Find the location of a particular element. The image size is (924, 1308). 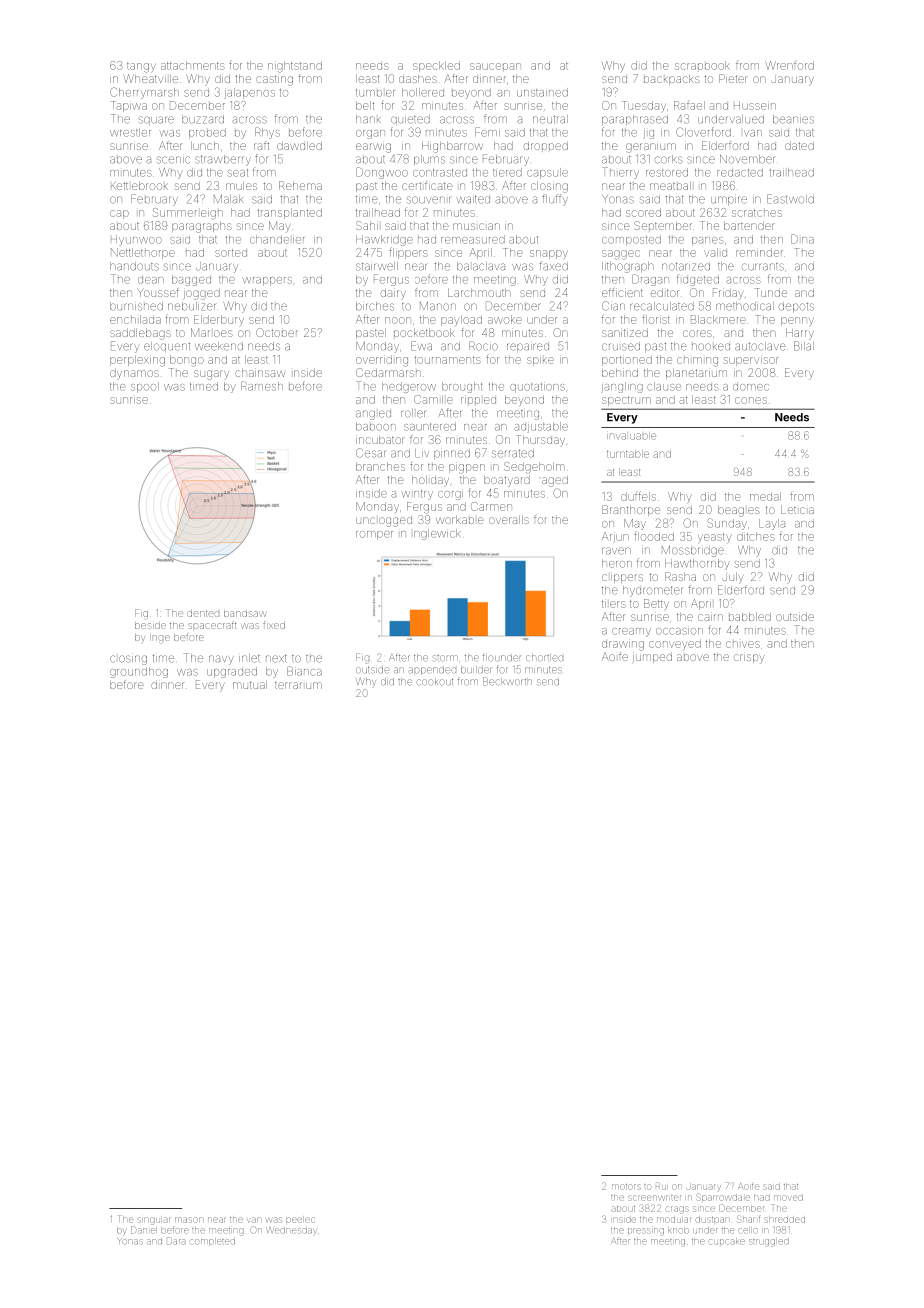

saddlebags is located at coordinates (140, 334).
